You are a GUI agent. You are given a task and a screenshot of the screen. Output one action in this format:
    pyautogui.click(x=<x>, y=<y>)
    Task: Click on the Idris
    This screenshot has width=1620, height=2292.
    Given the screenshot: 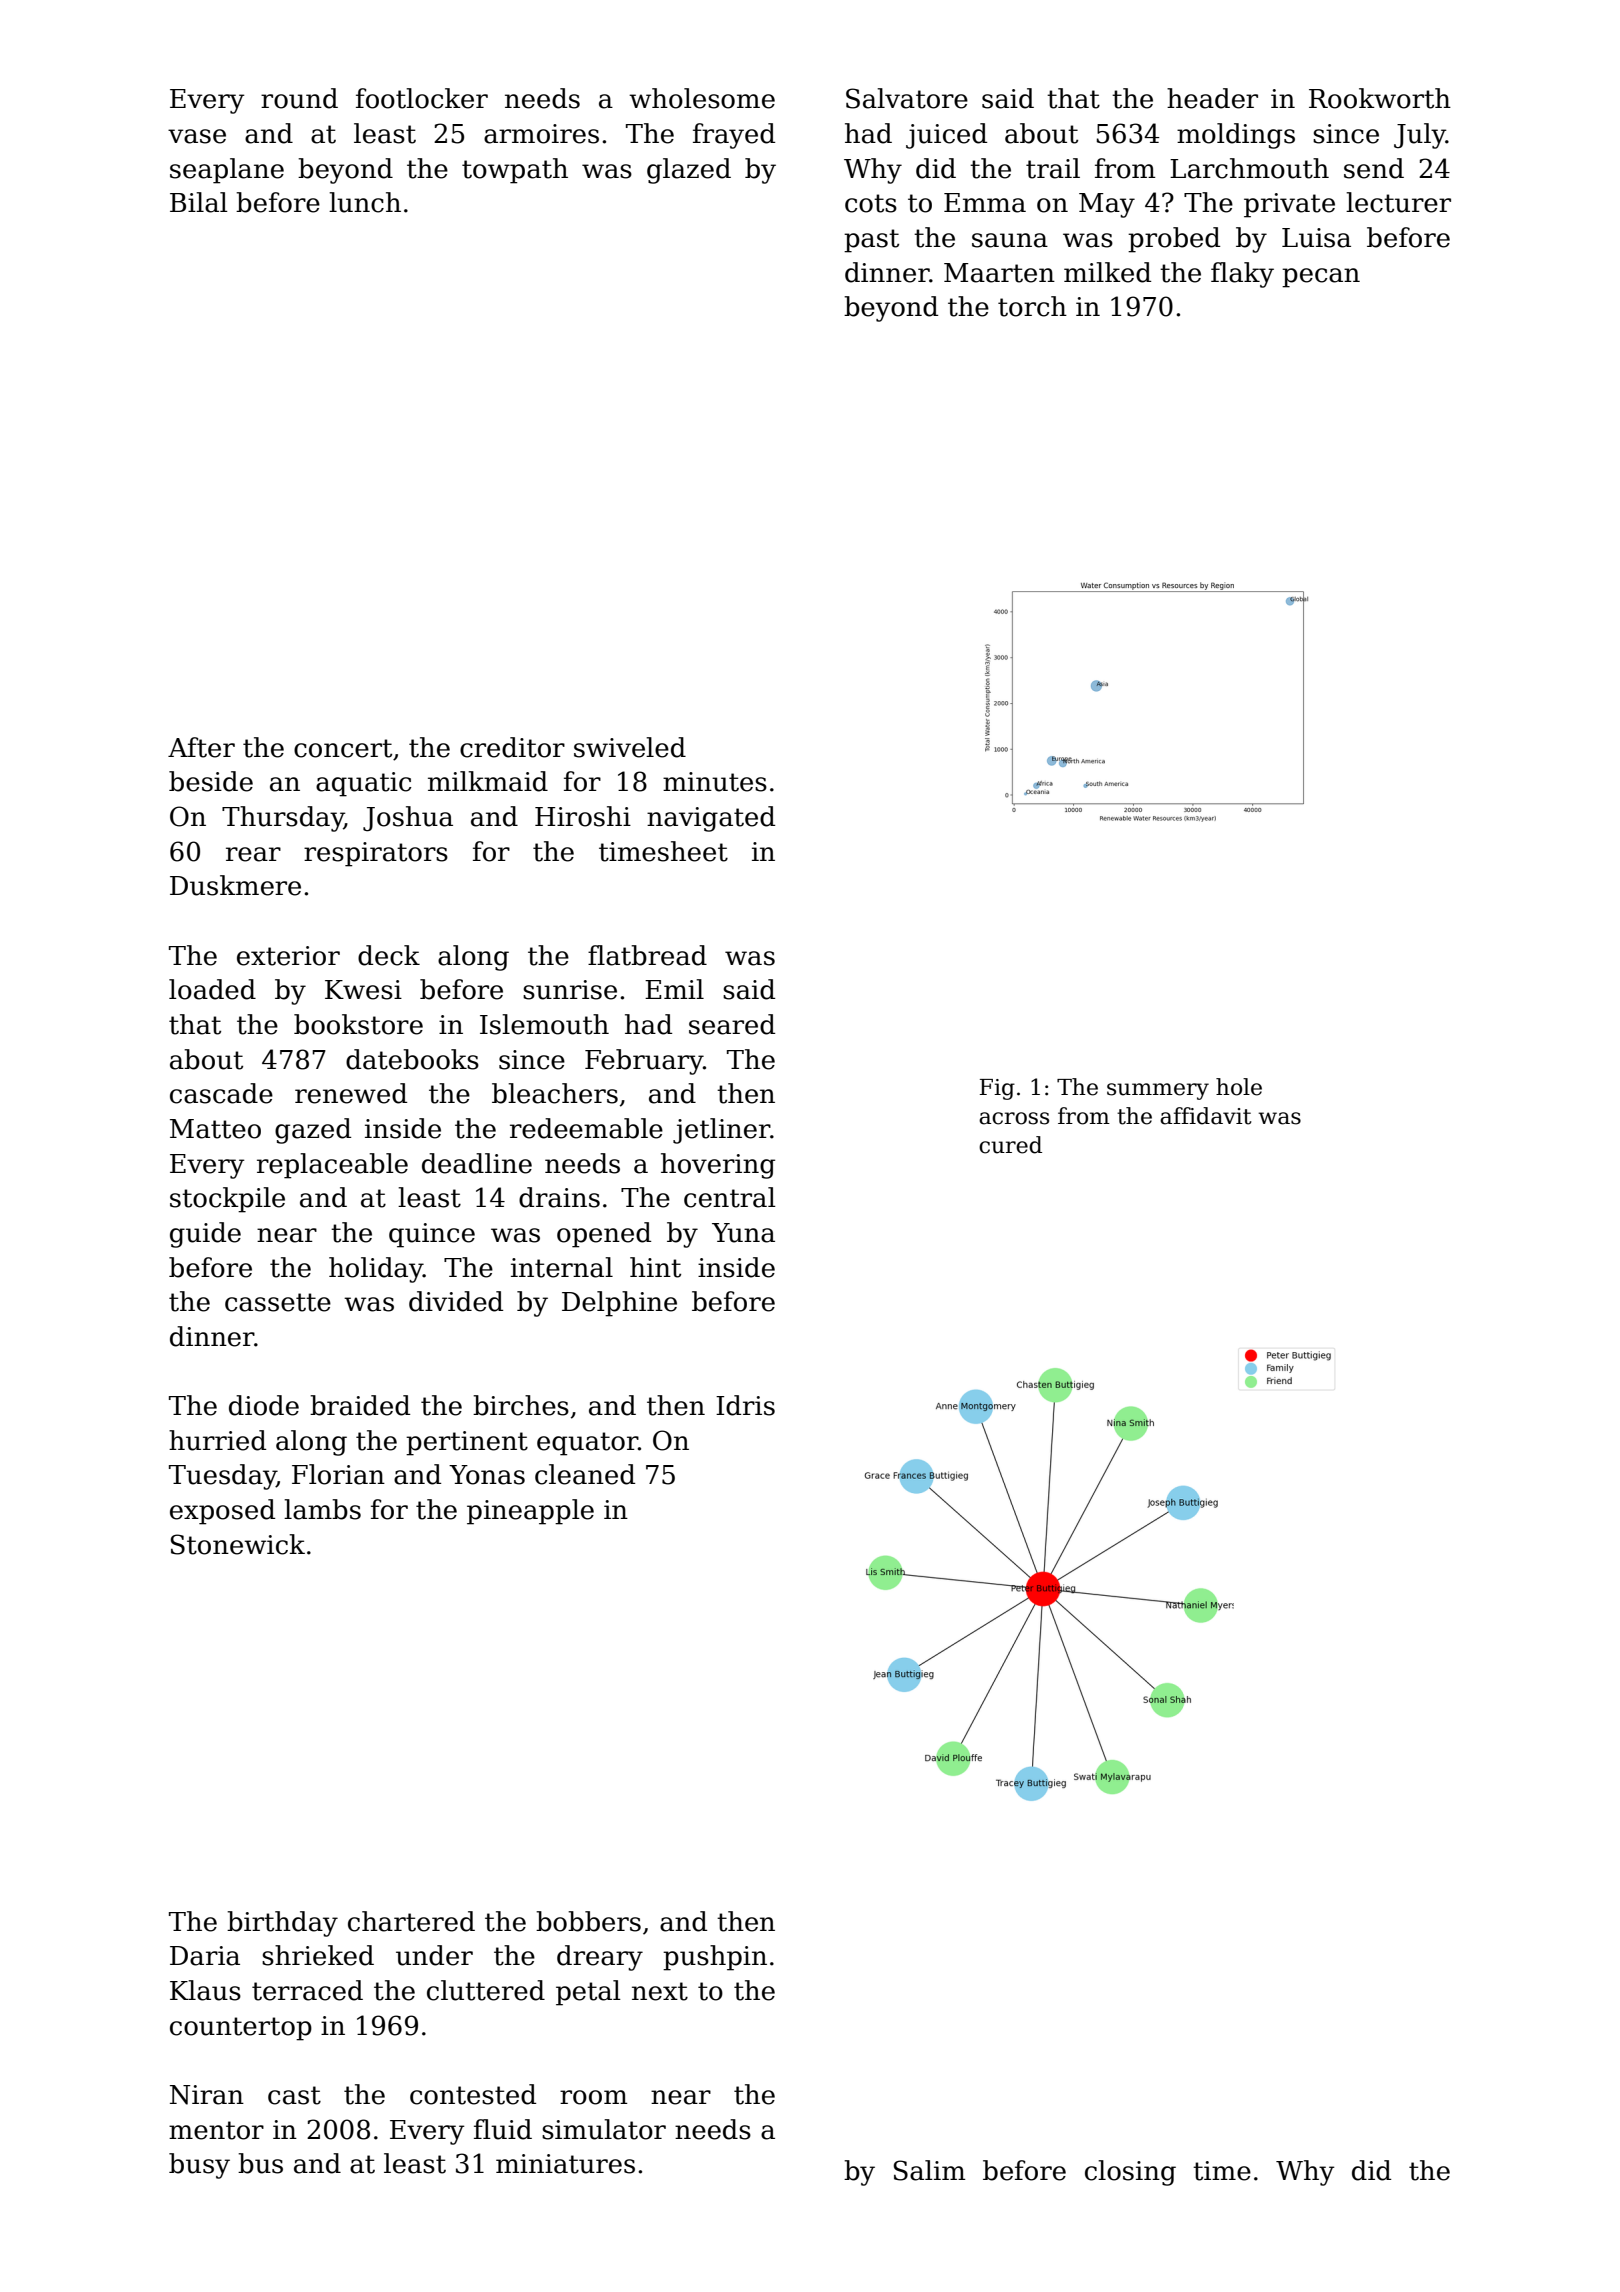 What is the action you would take?
    pyautogui.click(x=745, y=1405)
